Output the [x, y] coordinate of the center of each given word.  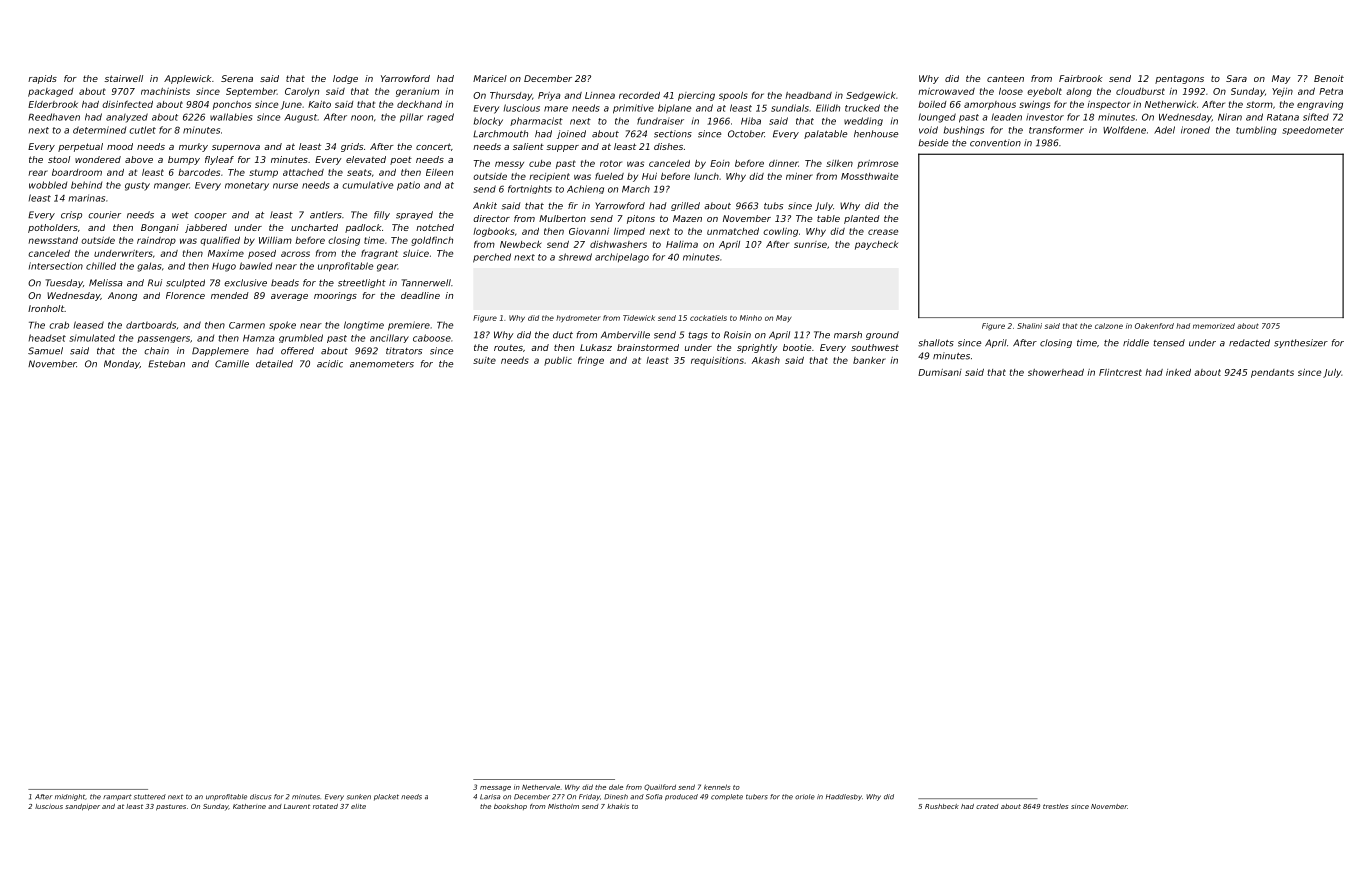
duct [563, 335]
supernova [236, 148]
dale [616, 787]
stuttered [150, 797]
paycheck [876, 245]
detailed [274, 364]
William [275, 240]
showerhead [1056, 372]
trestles [1055, 806]
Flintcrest [1120, 372]
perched [492, 258]
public [558, 361]
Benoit [1329, 78]
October [746, 134]
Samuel [45, 351]
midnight [70, 797]
